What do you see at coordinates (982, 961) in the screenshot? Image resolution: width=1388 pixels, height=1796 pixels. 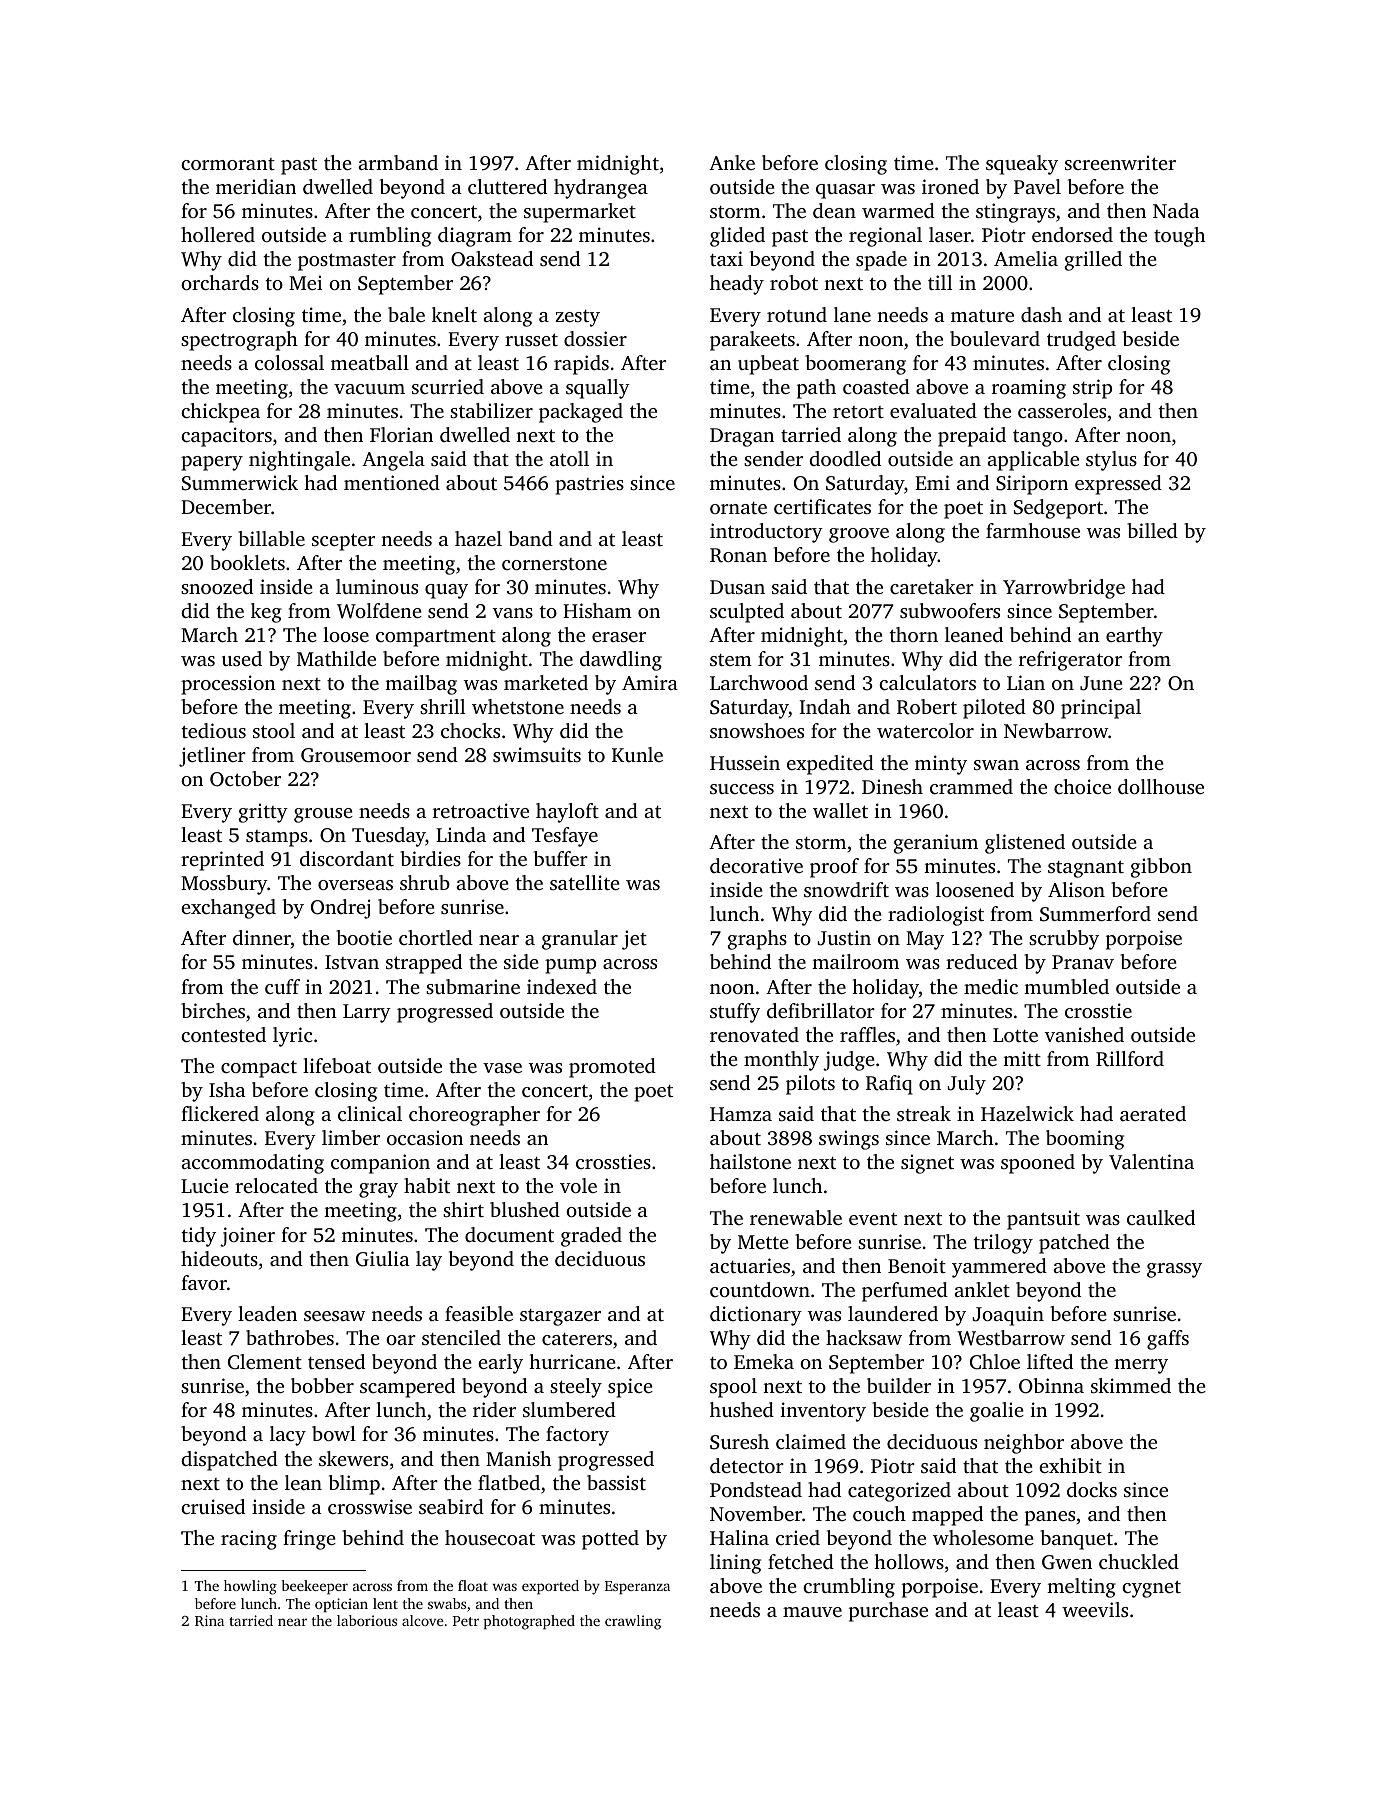 I see `reduced` at bounding box center [982, 961].
